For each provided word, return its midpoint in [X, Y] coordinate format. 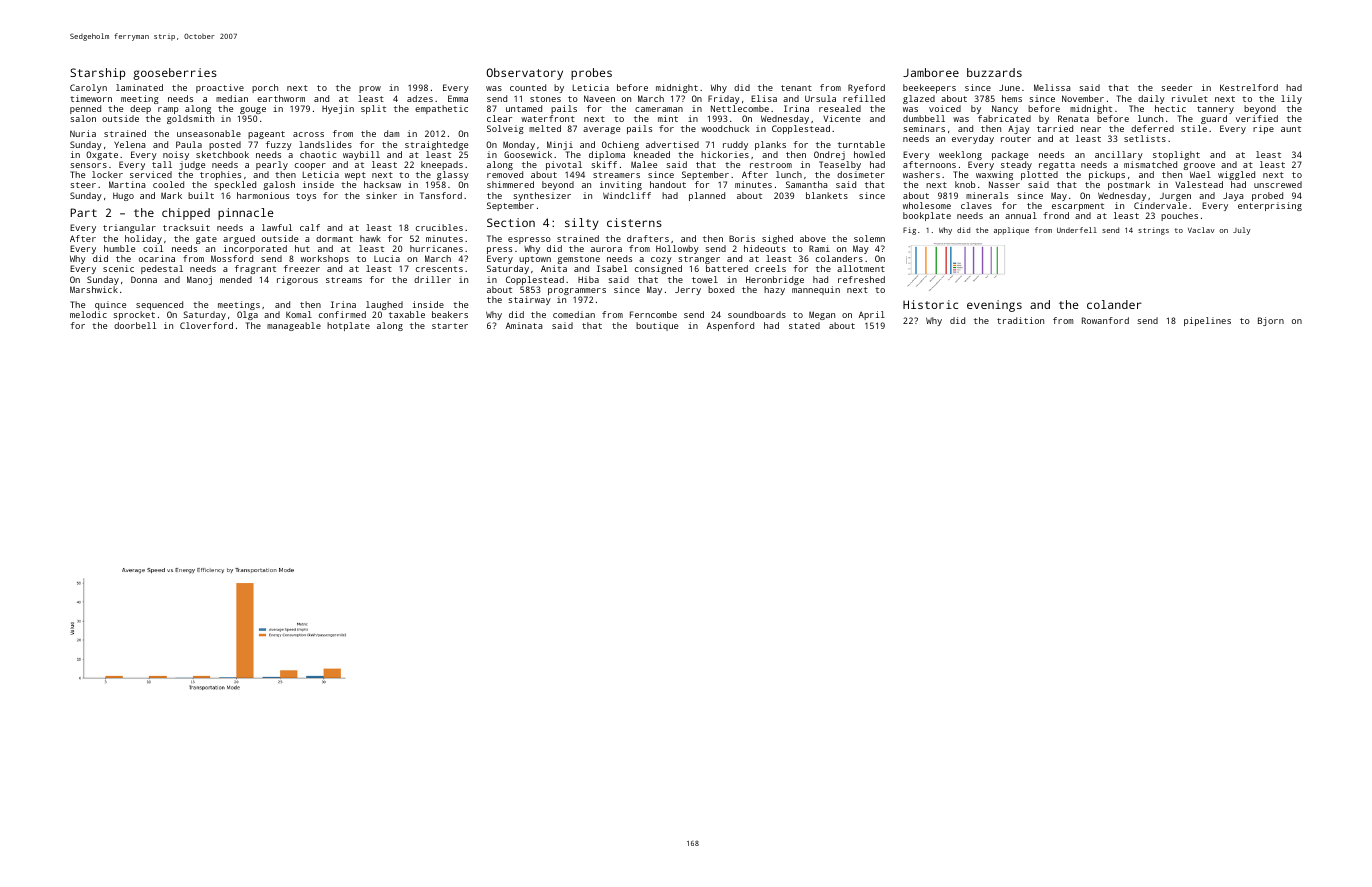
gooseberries [175, 74]
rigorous [297, 280]
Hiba [588, 279]
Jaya [1233, 196]
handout [668, 184]
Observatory [524, 74]
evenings [994, 306]
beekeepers [929, 88]
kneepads [442, 165]
